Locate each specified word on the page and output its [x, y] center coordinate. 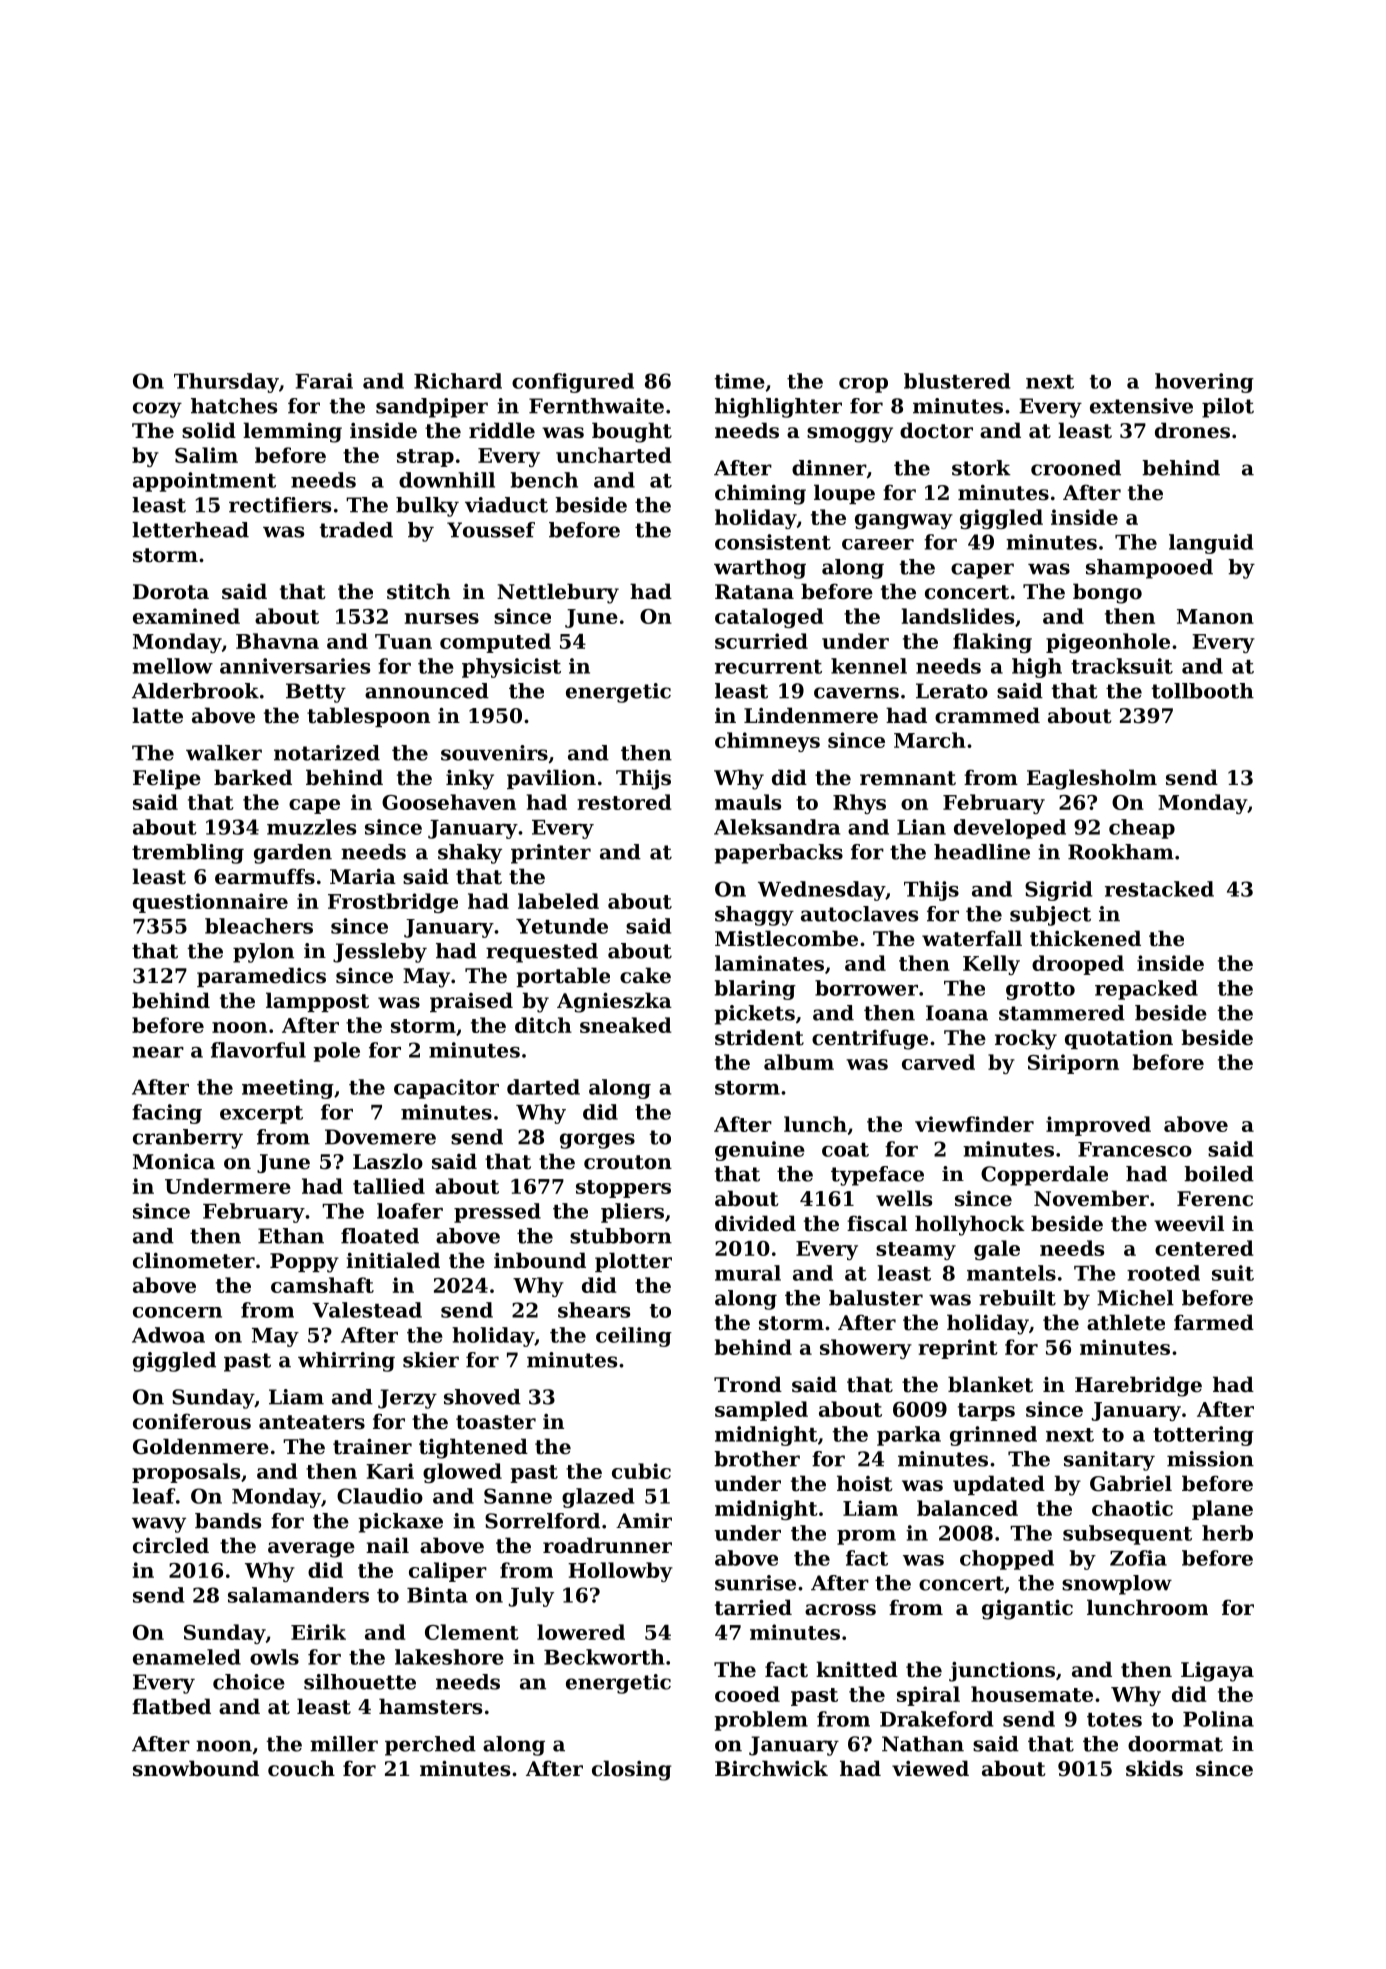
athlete [1126, 1322]
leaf [154, 1496]
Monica [174, 1162]
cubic [641, 1471]
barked [253, 777]
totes [1114, 1720]
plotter [633, 1262]
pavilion [551, 779]
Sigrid [1058, 891]
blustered [957, 381]
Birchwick [771, 1768]
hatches [234, 406]
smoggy [850, 435]
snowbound [196, 1768]
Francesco [1135, 1149]
